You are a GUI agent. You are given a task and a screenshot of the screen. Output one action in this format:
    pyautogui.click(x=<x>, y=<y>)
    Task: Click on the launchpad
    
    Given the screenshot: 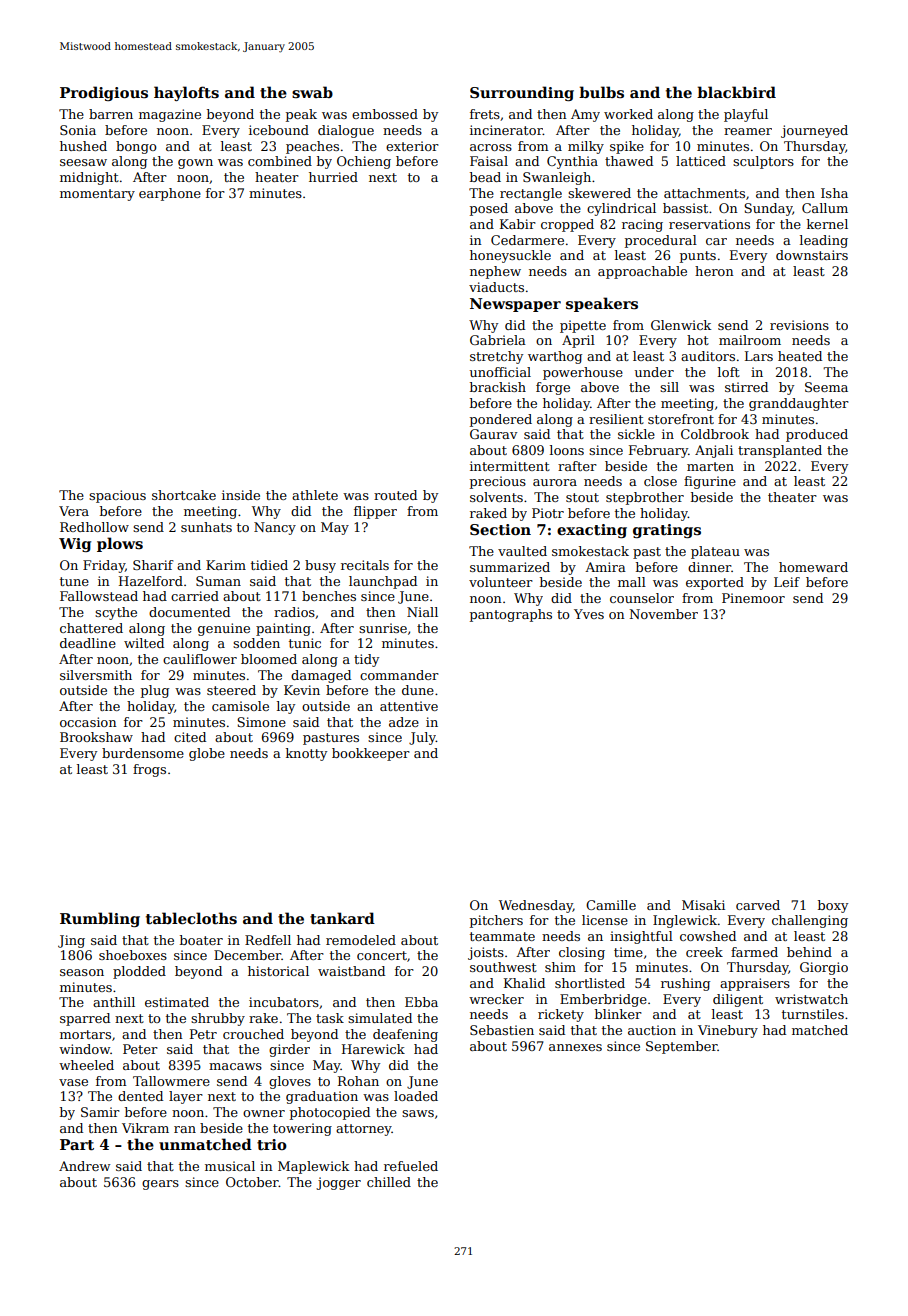 What is the action you would take?
    pyautogui.click(x=383, y=582)
